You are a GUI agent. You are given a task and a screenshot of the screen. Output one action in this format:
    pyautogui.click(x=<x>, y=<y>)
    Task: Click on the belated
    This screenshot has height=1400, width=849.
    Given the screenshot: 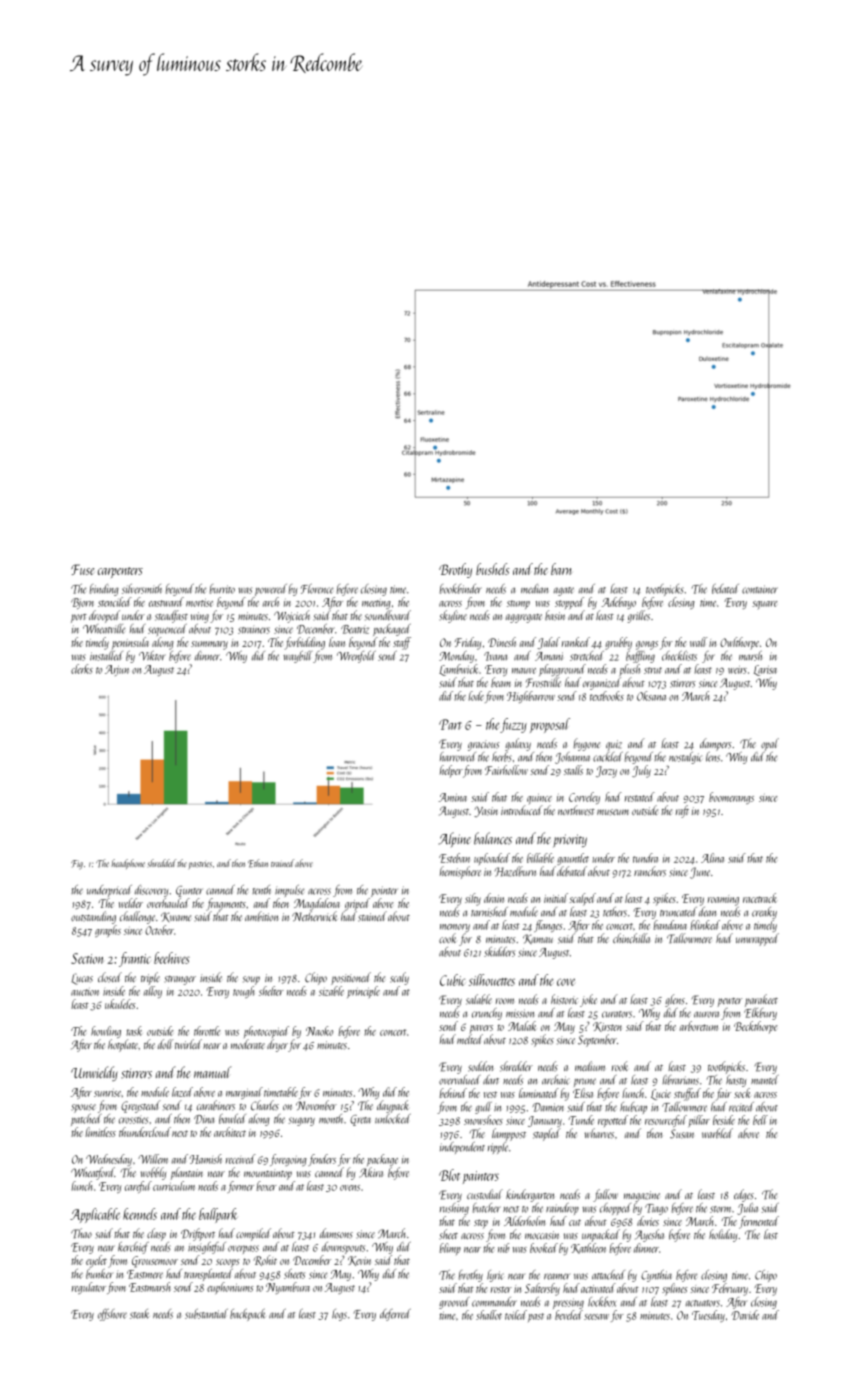 What is the action you would take?
    pyautogui.click(x=725, y=589)
